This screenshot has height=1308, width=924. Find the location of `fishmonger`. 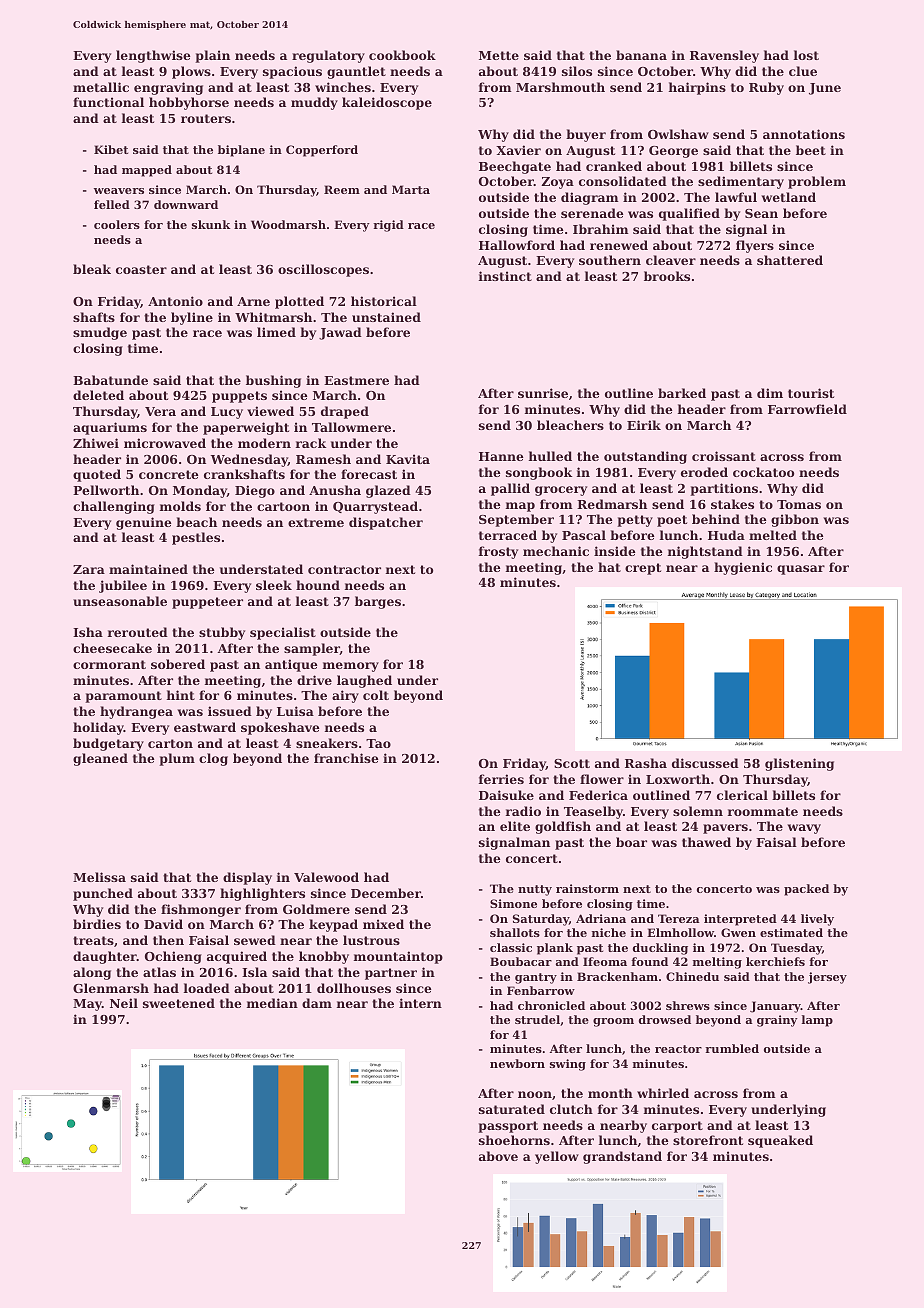

fishmonger is located at coordinates (201, 910).
